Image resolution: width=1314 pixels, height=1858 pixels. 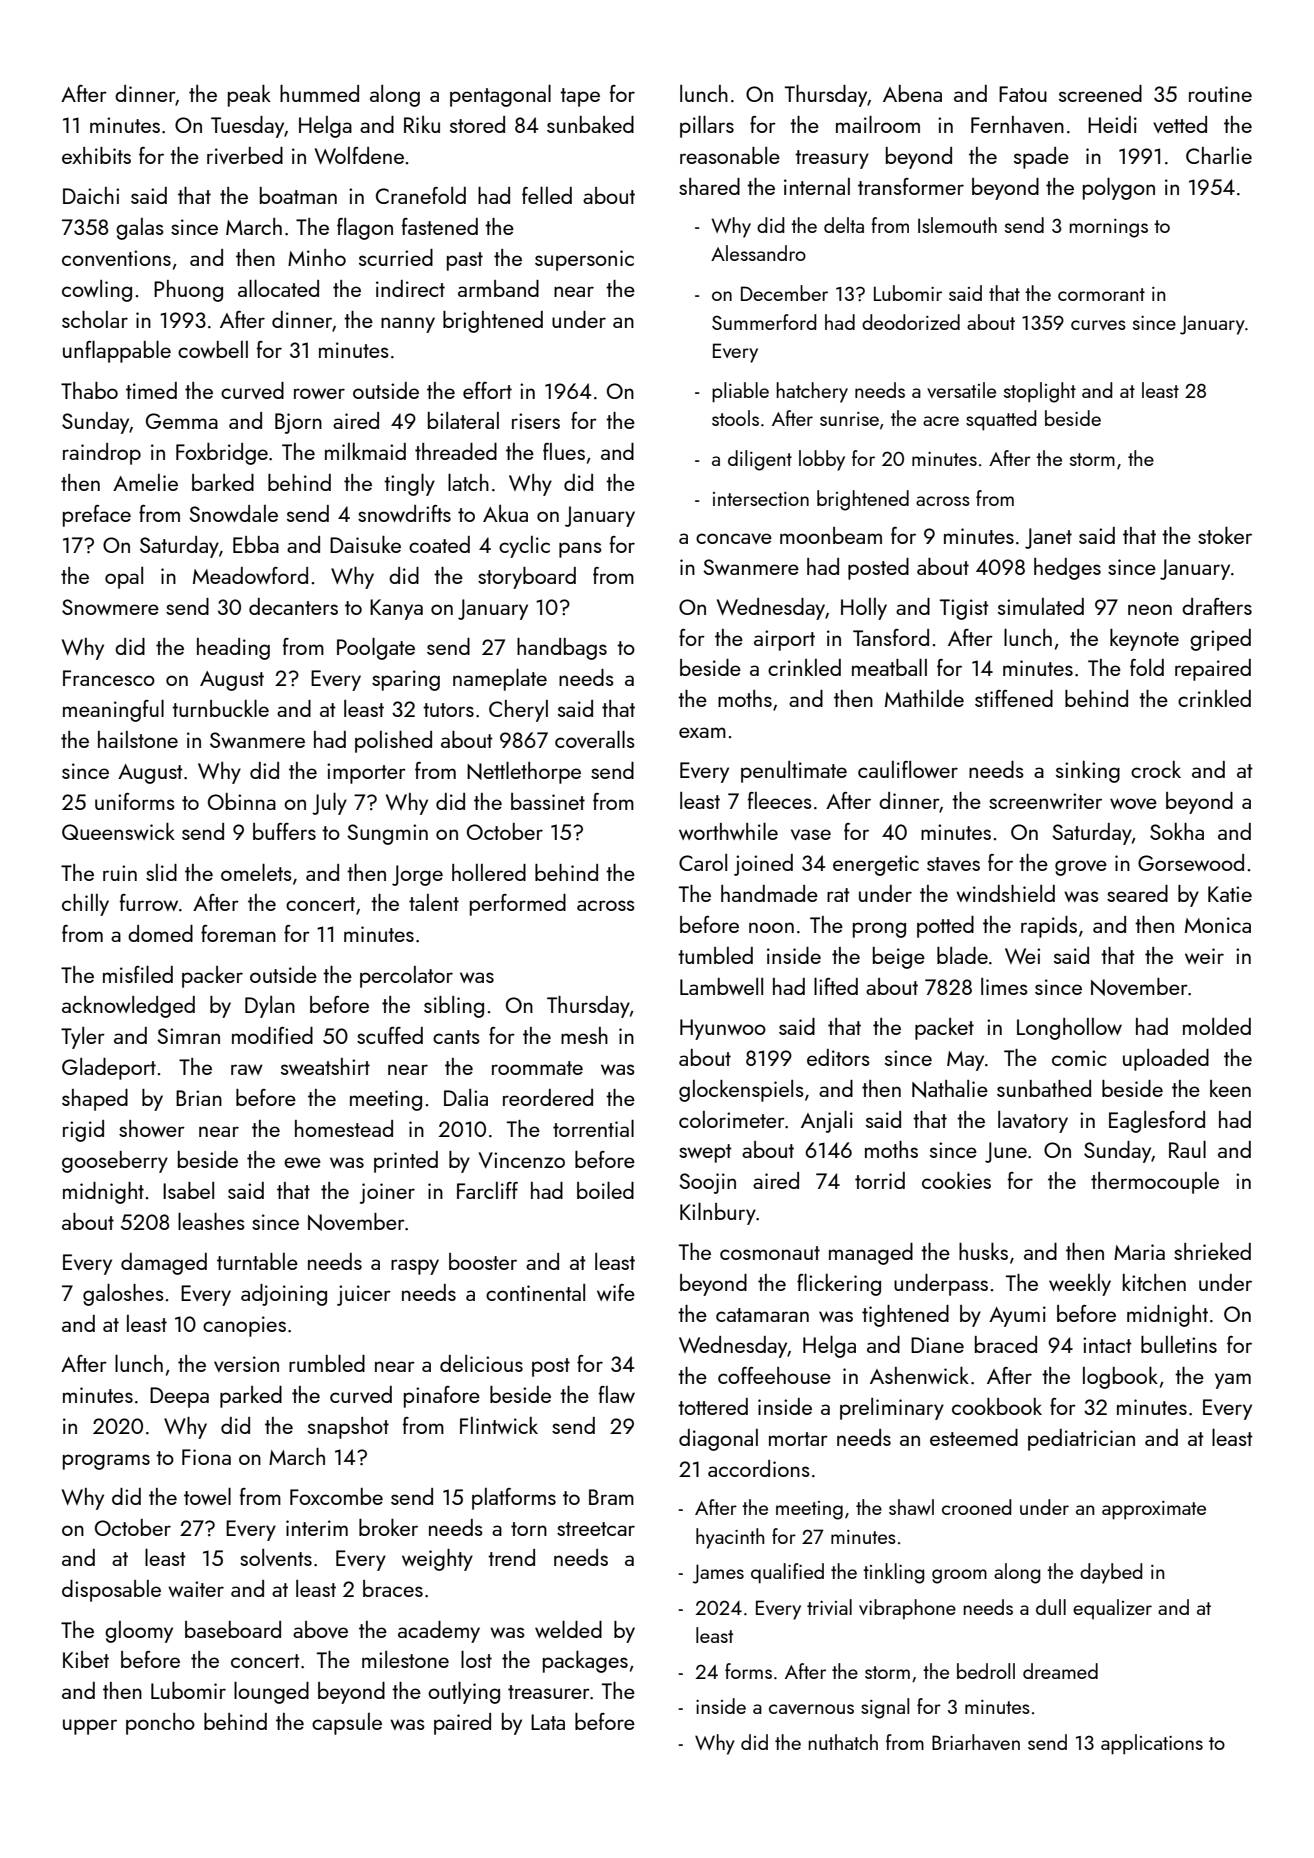 I want to click on chilly, so click(x=85, y=905).
